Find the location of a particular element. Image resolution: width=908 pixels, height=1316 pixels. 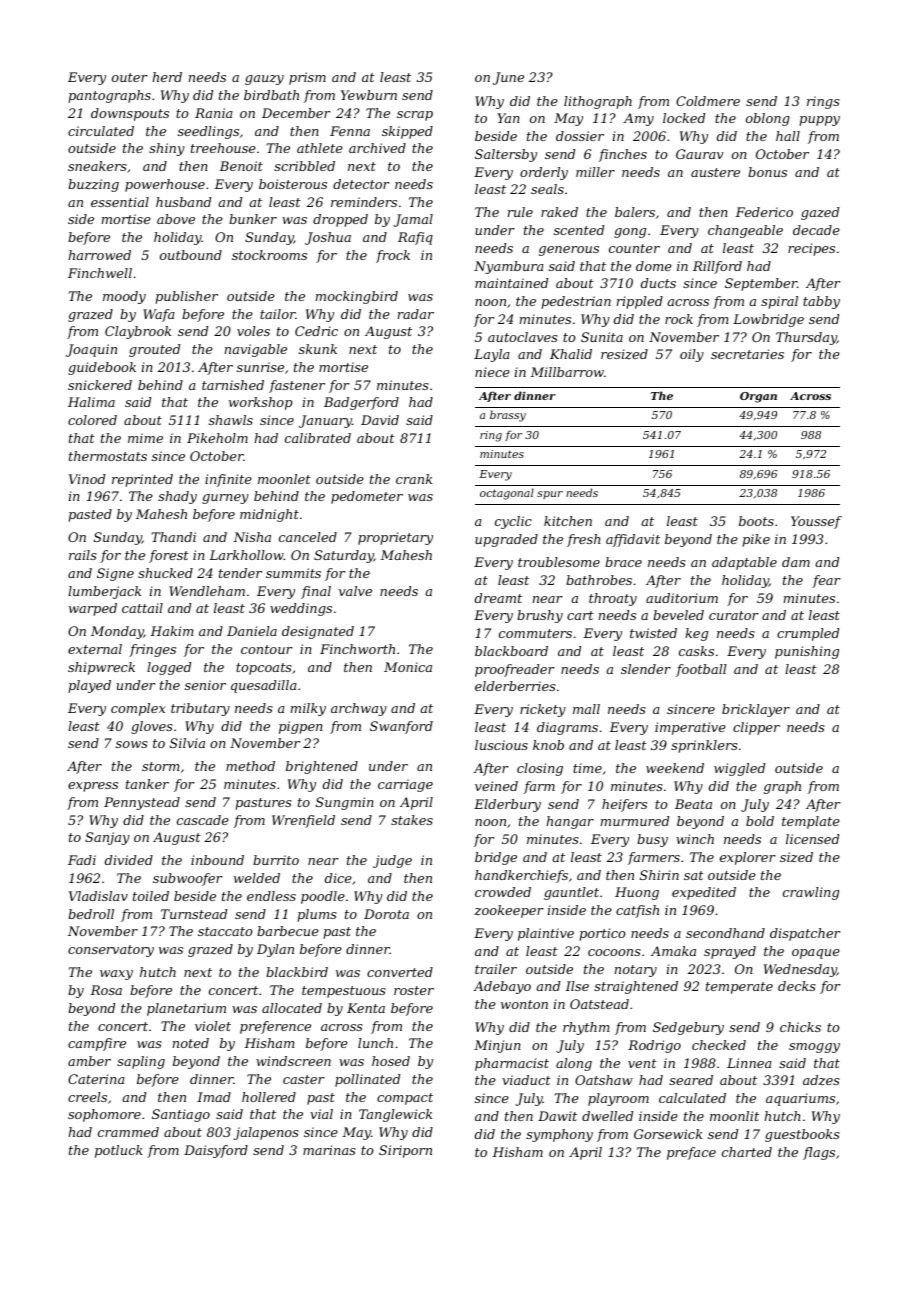

wiggled is located at coordinates (739, 769).
